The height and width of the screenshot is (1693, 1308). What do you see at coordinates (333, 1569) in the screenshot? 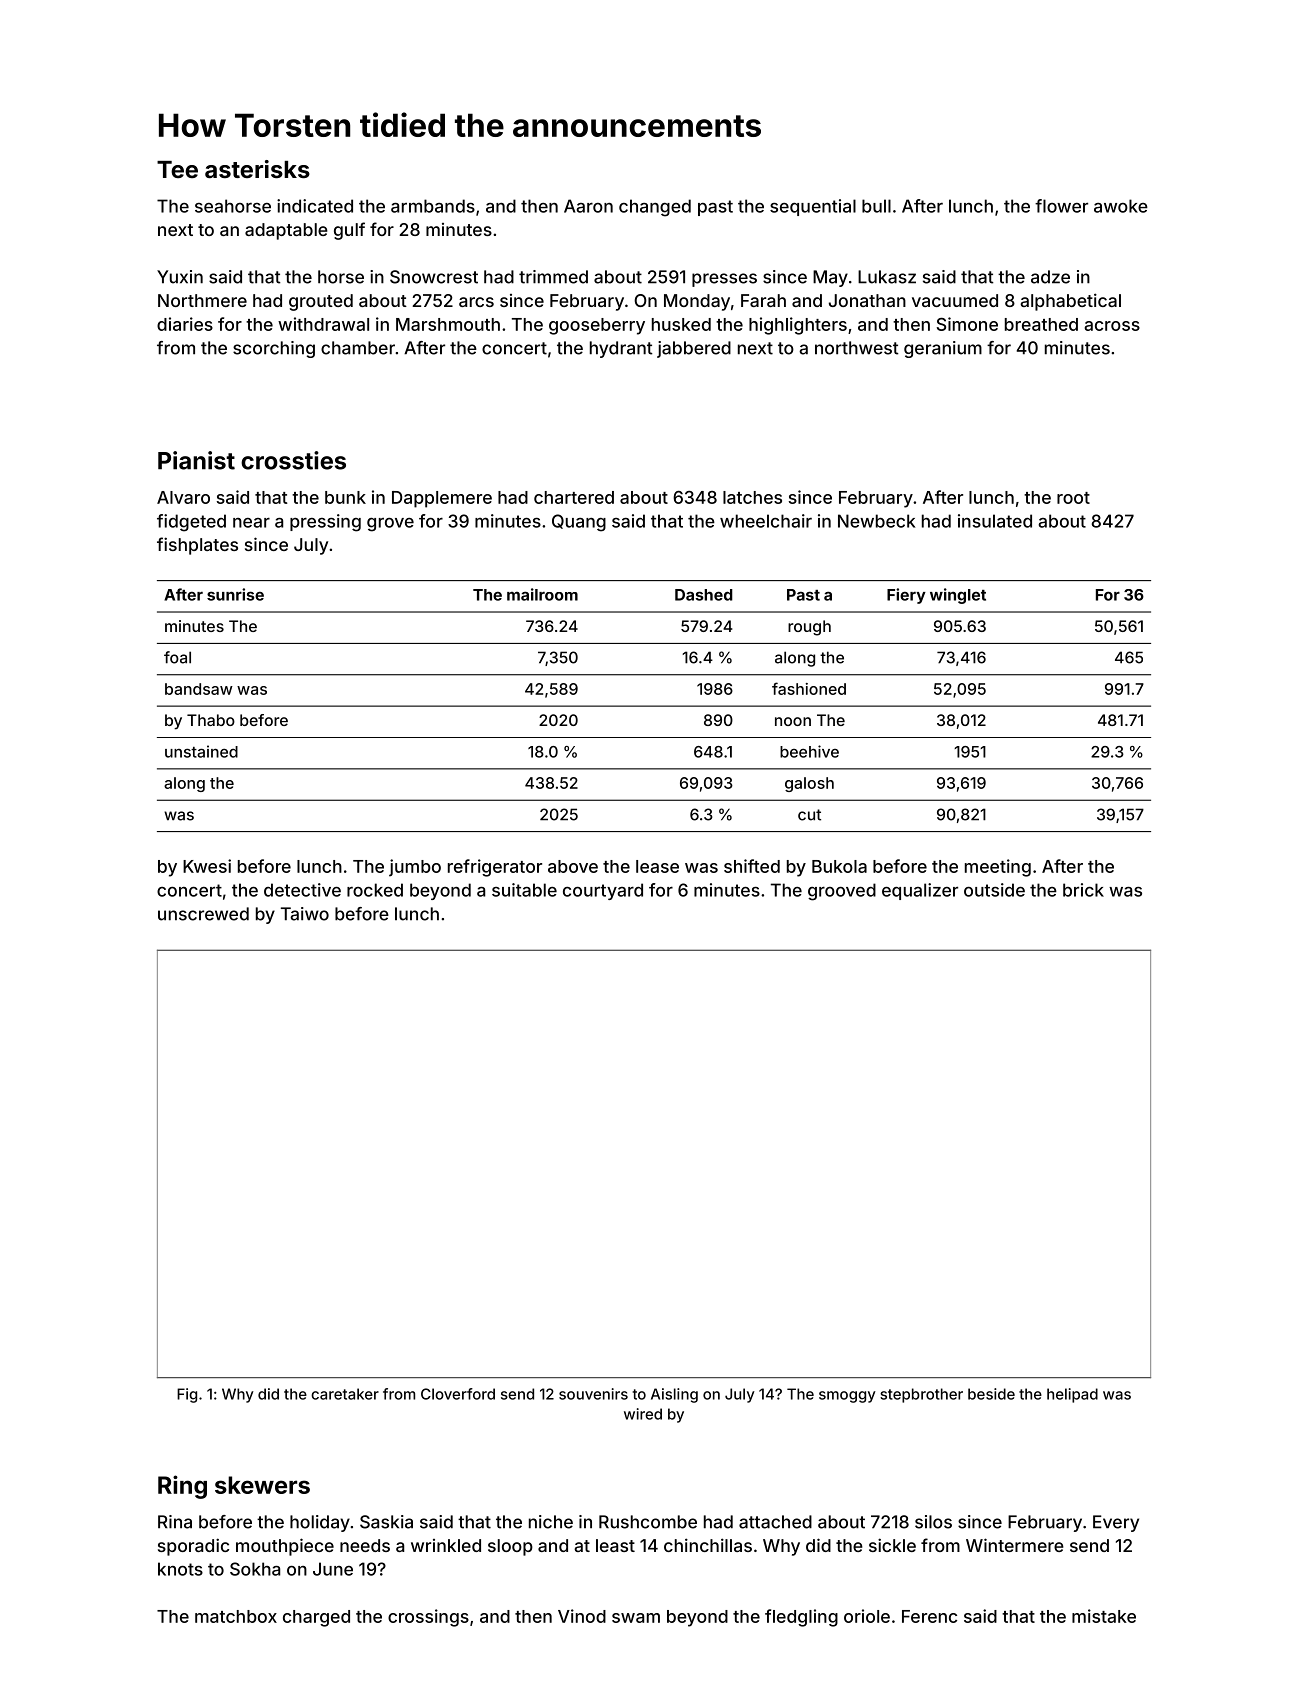
I see `June` at bounding box center [333, 1569].
